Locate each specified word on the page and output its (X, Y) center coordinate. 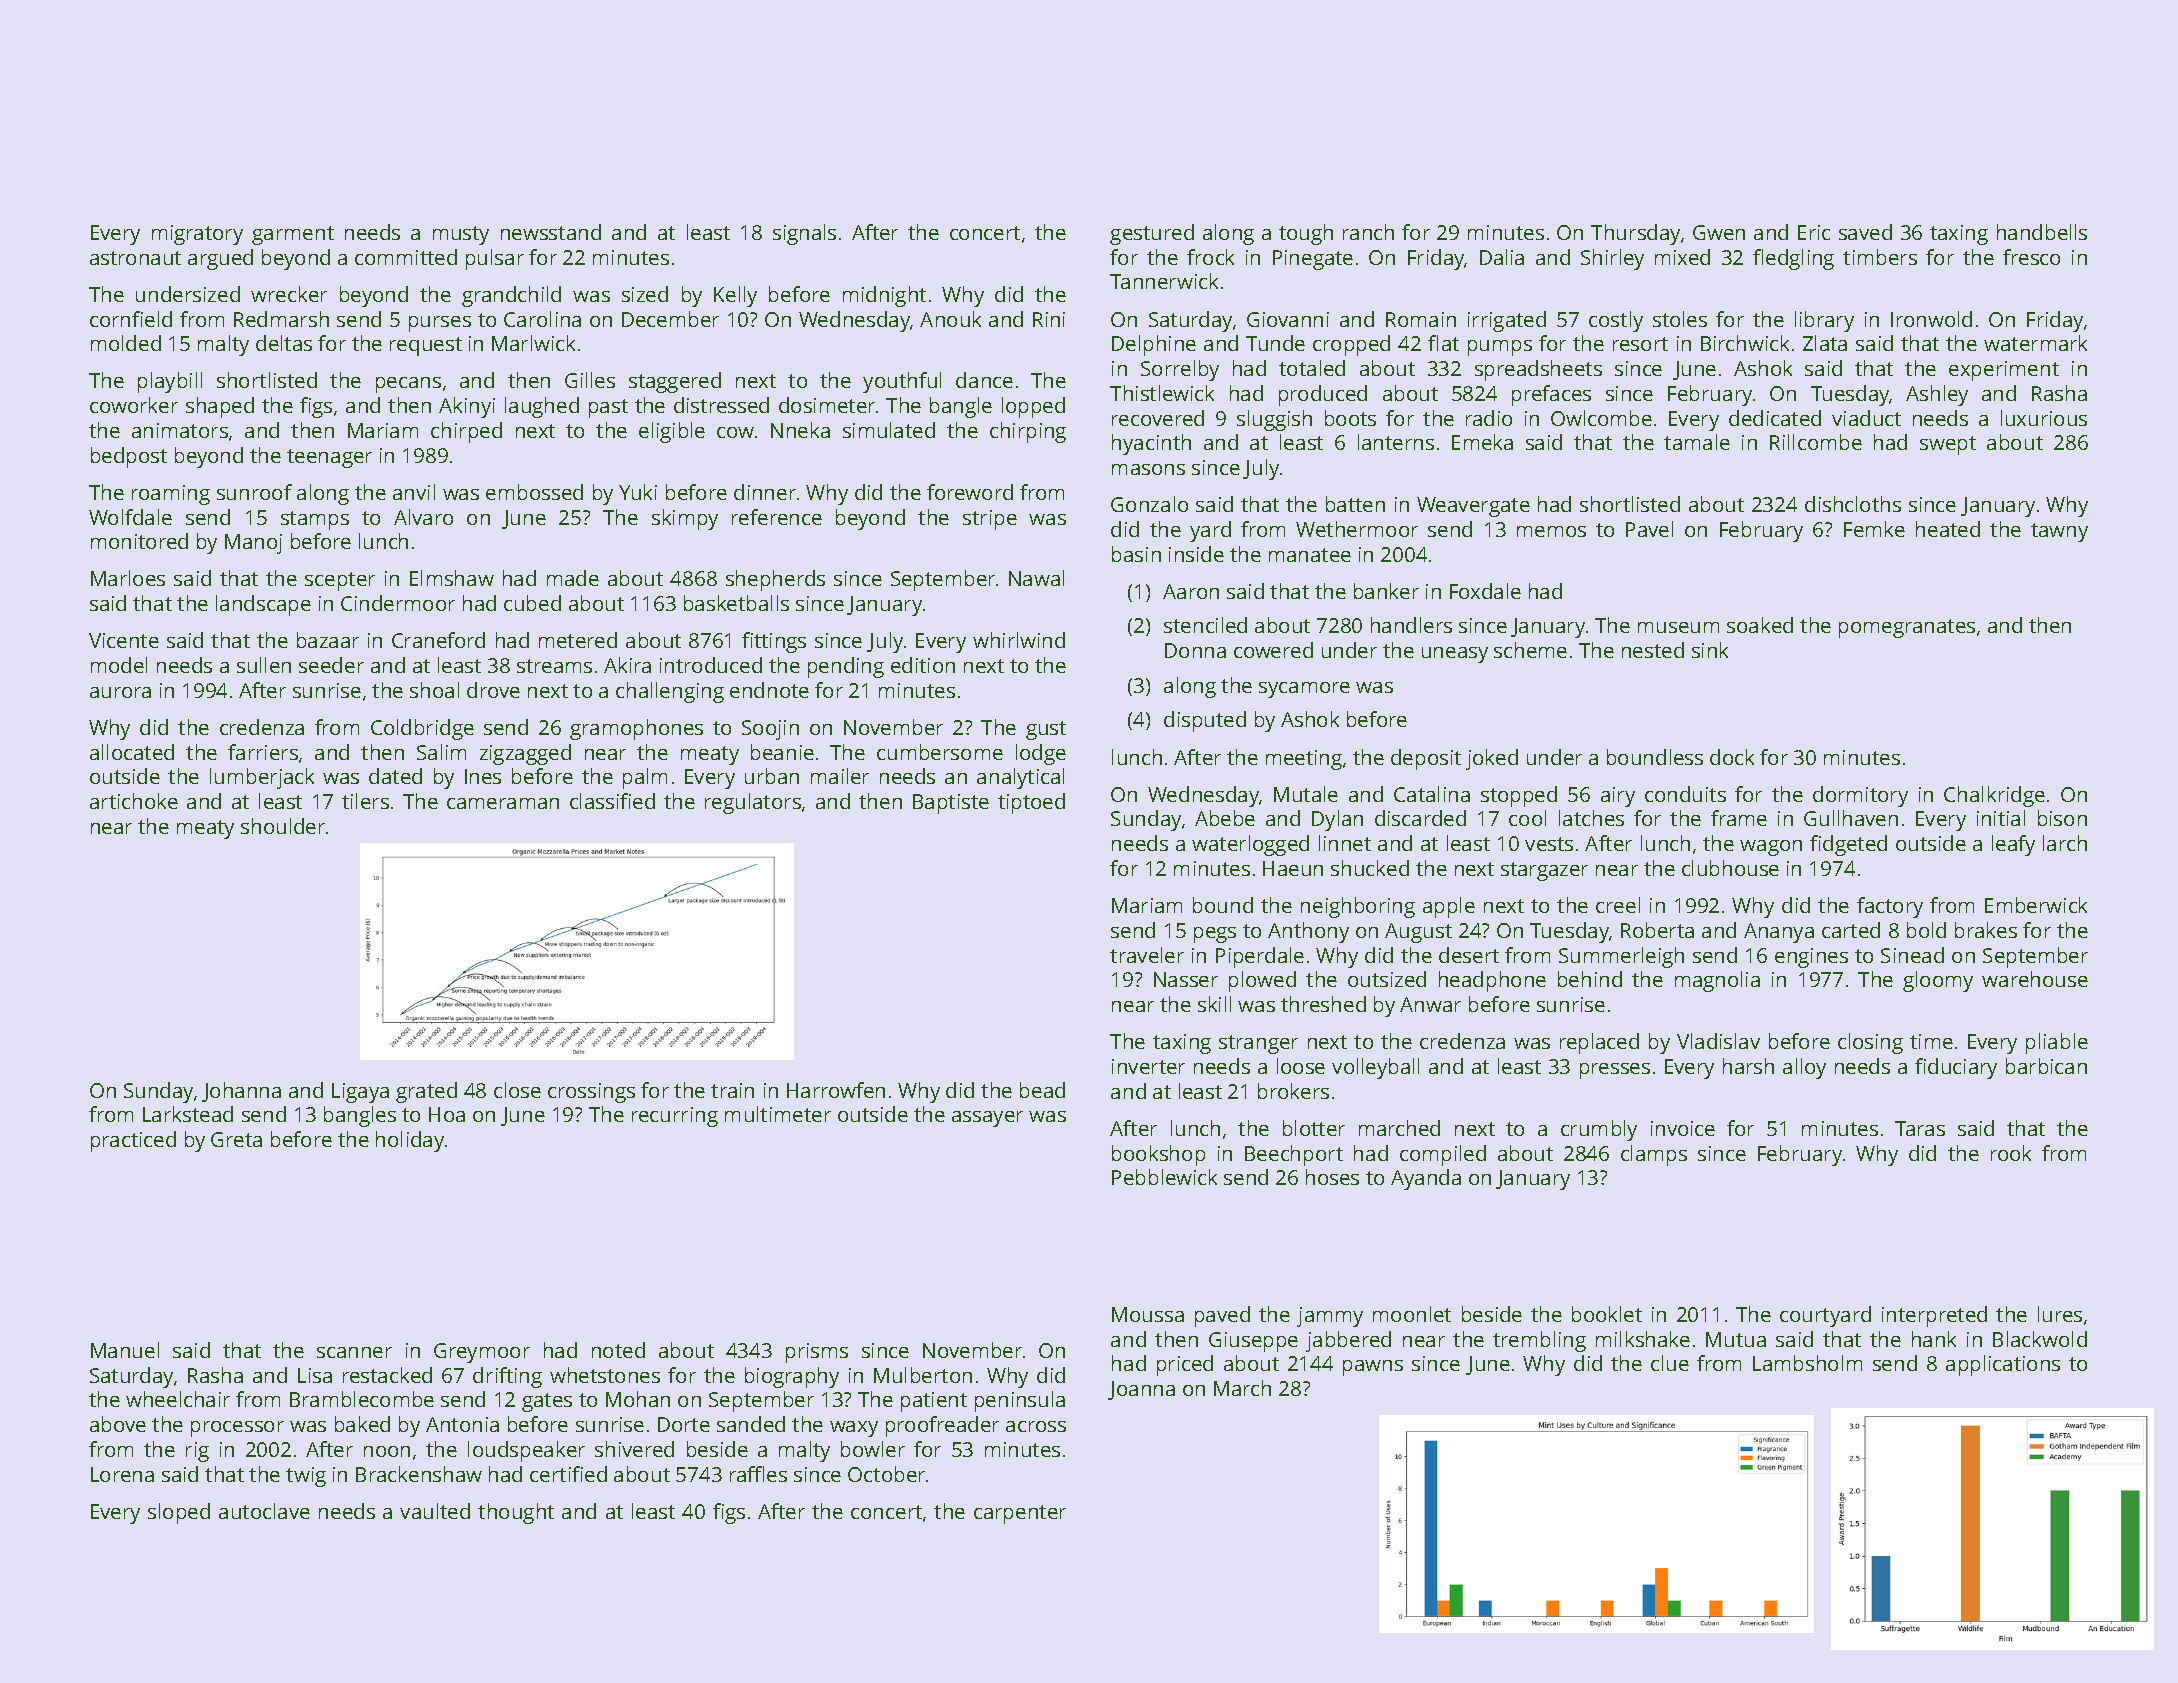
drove (493, 690)
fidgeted (1848, 845)
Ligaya (360, 1093)
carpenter (1020, 1514)
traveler (1147, 955)
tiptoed (1031, 803)
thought (516, 1513)
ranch (1368, 232)
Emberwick (2036, 905)
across (1036, 1426)
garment (293, 235)
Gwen (1719, 232)
